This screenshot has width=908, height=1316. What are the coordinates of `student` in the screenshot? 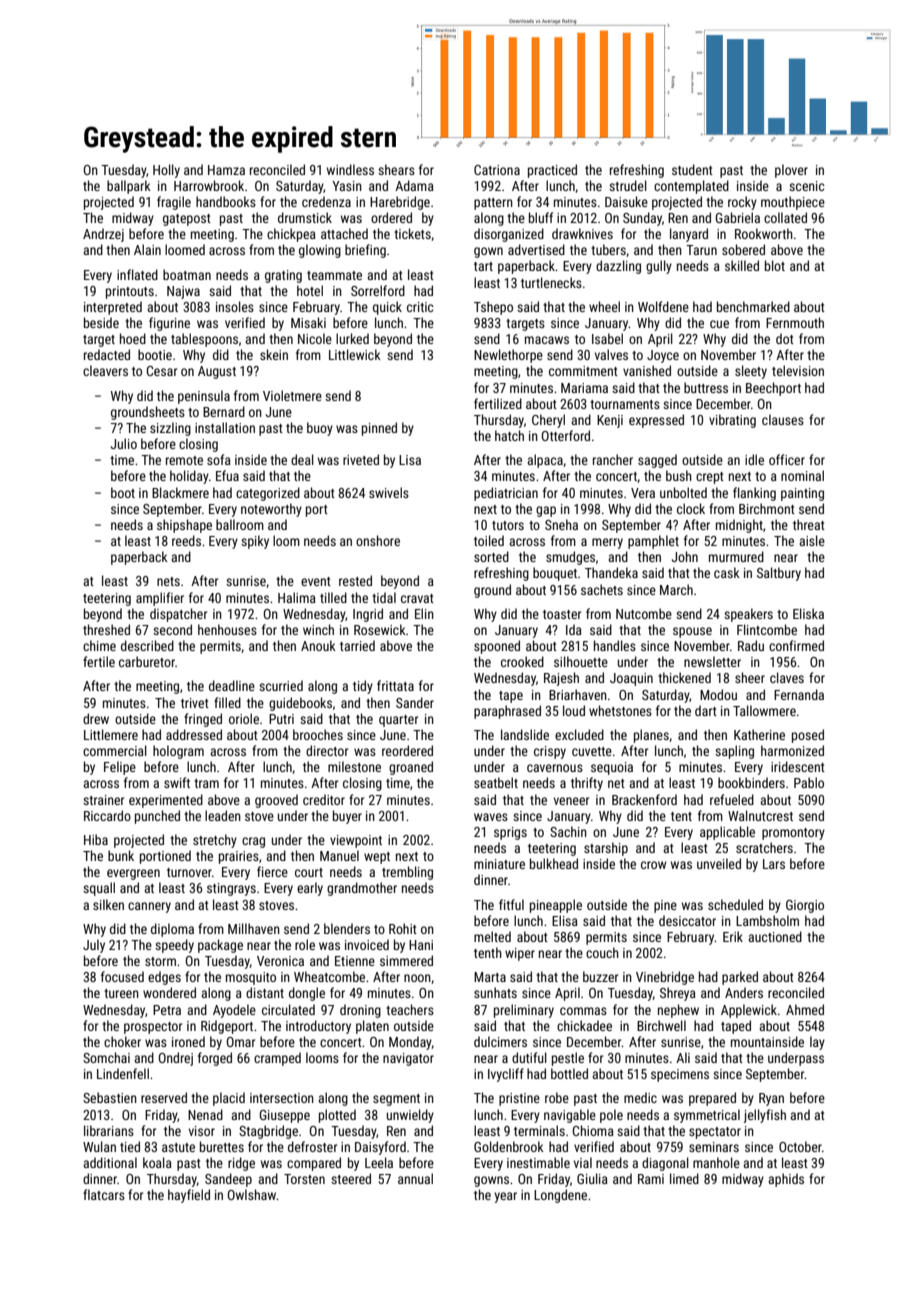 It's located at (692, 169).
